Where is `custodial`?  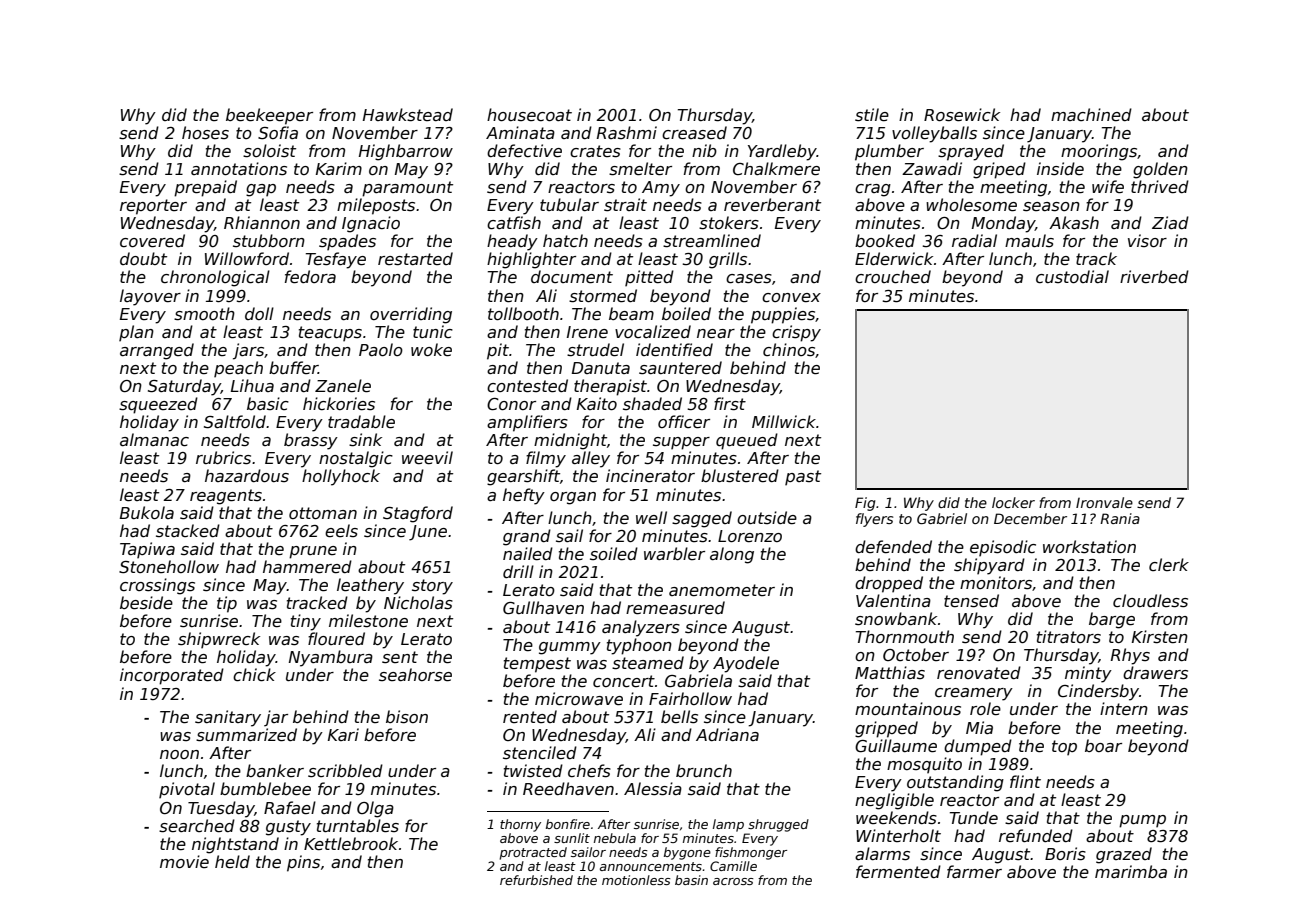
custodial is located at coordinates (1072, 277).
